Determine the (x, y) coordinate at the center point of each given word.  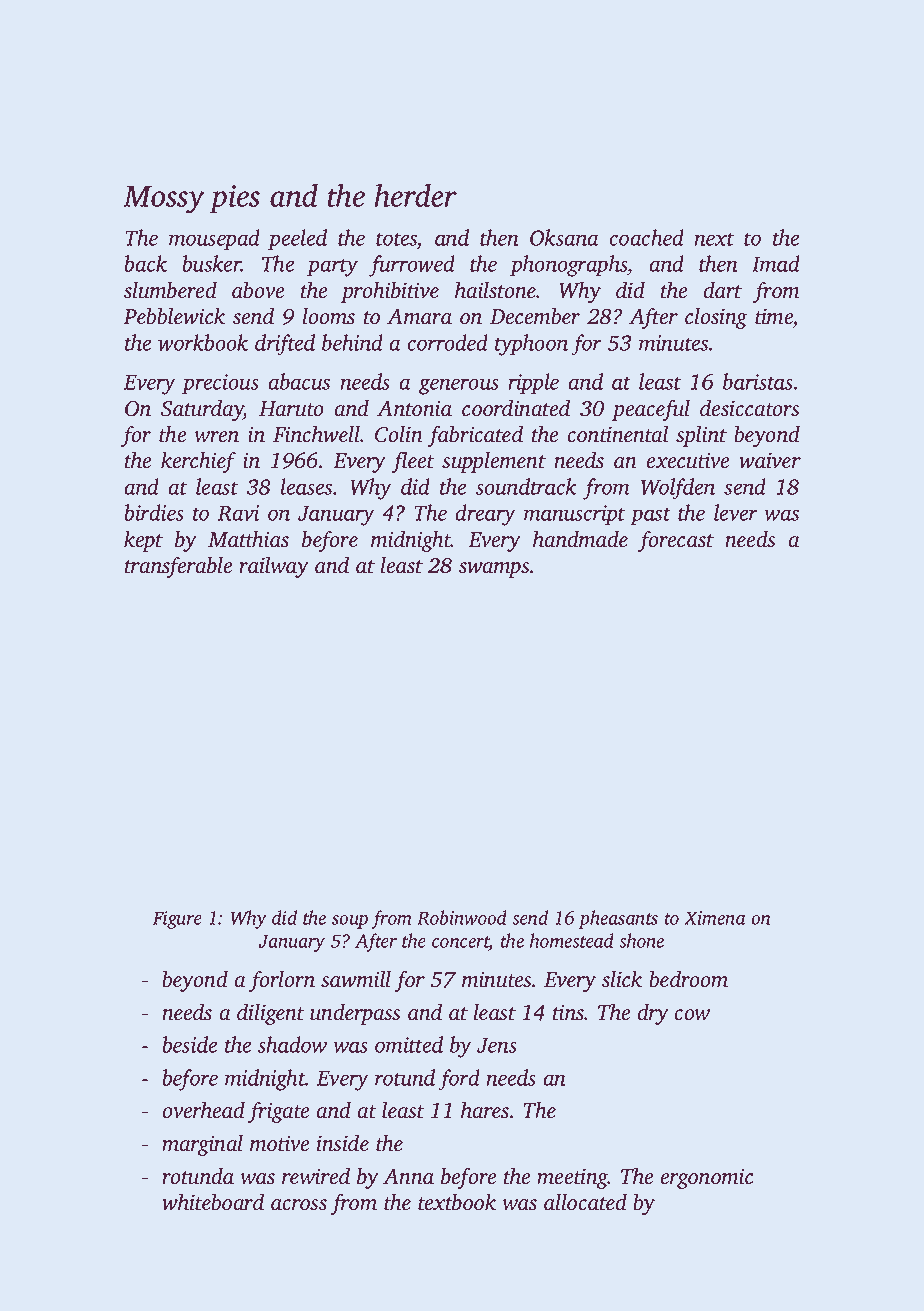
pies (234, 199)
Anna (408, 1177)
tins (568, 1012)
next (714, 239)
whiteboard (213, 1202)
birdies (154, 512)
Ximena (715, 918)
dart (722, 290)
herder (415, 195)
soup (350, 922)
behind (352, 342)
